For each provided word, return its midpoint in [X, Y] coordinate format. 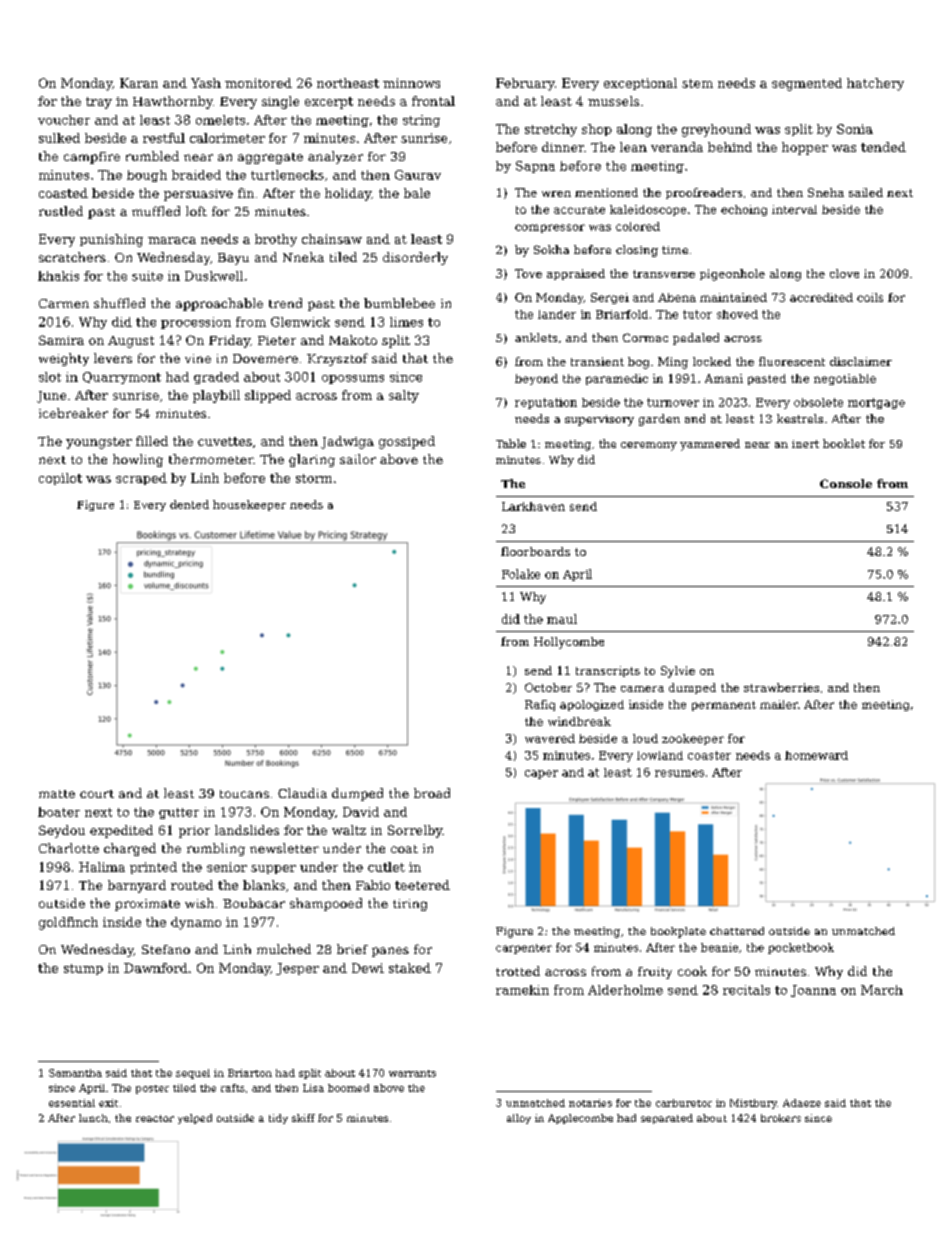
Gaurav [418, 175]
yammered [710, 445]
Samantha [75, 1073]
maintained [733, 297]
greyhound [716, 130]
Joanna [813, 991]
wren [556, 194]
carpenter [524, 949]
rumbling [216, 849]
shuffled [119, 303]
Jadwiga [347, 442]
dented [189, 504]
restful [164, 138]
